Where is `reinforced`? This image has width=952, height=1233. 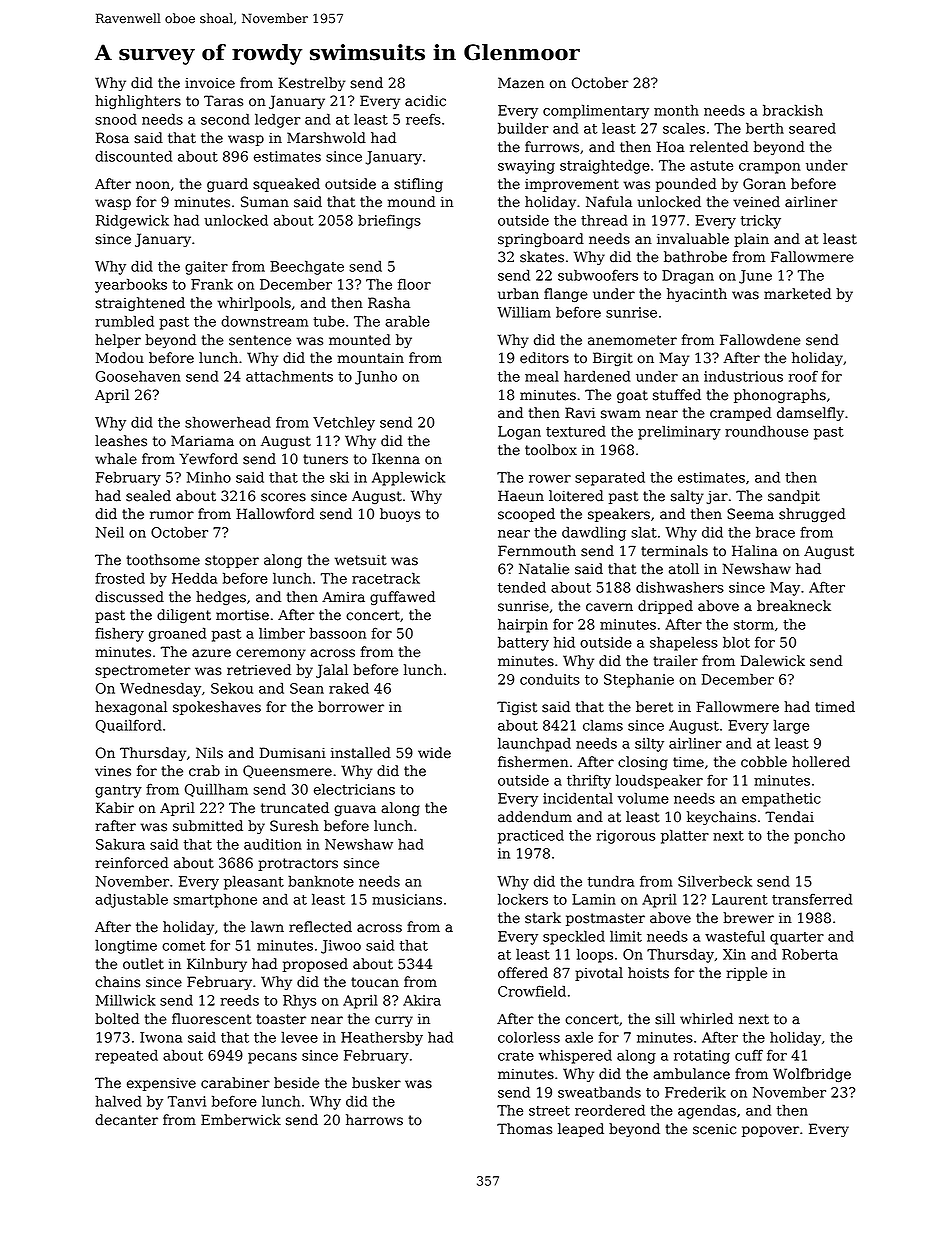
reinforced is located at coordinates (132, 863).
